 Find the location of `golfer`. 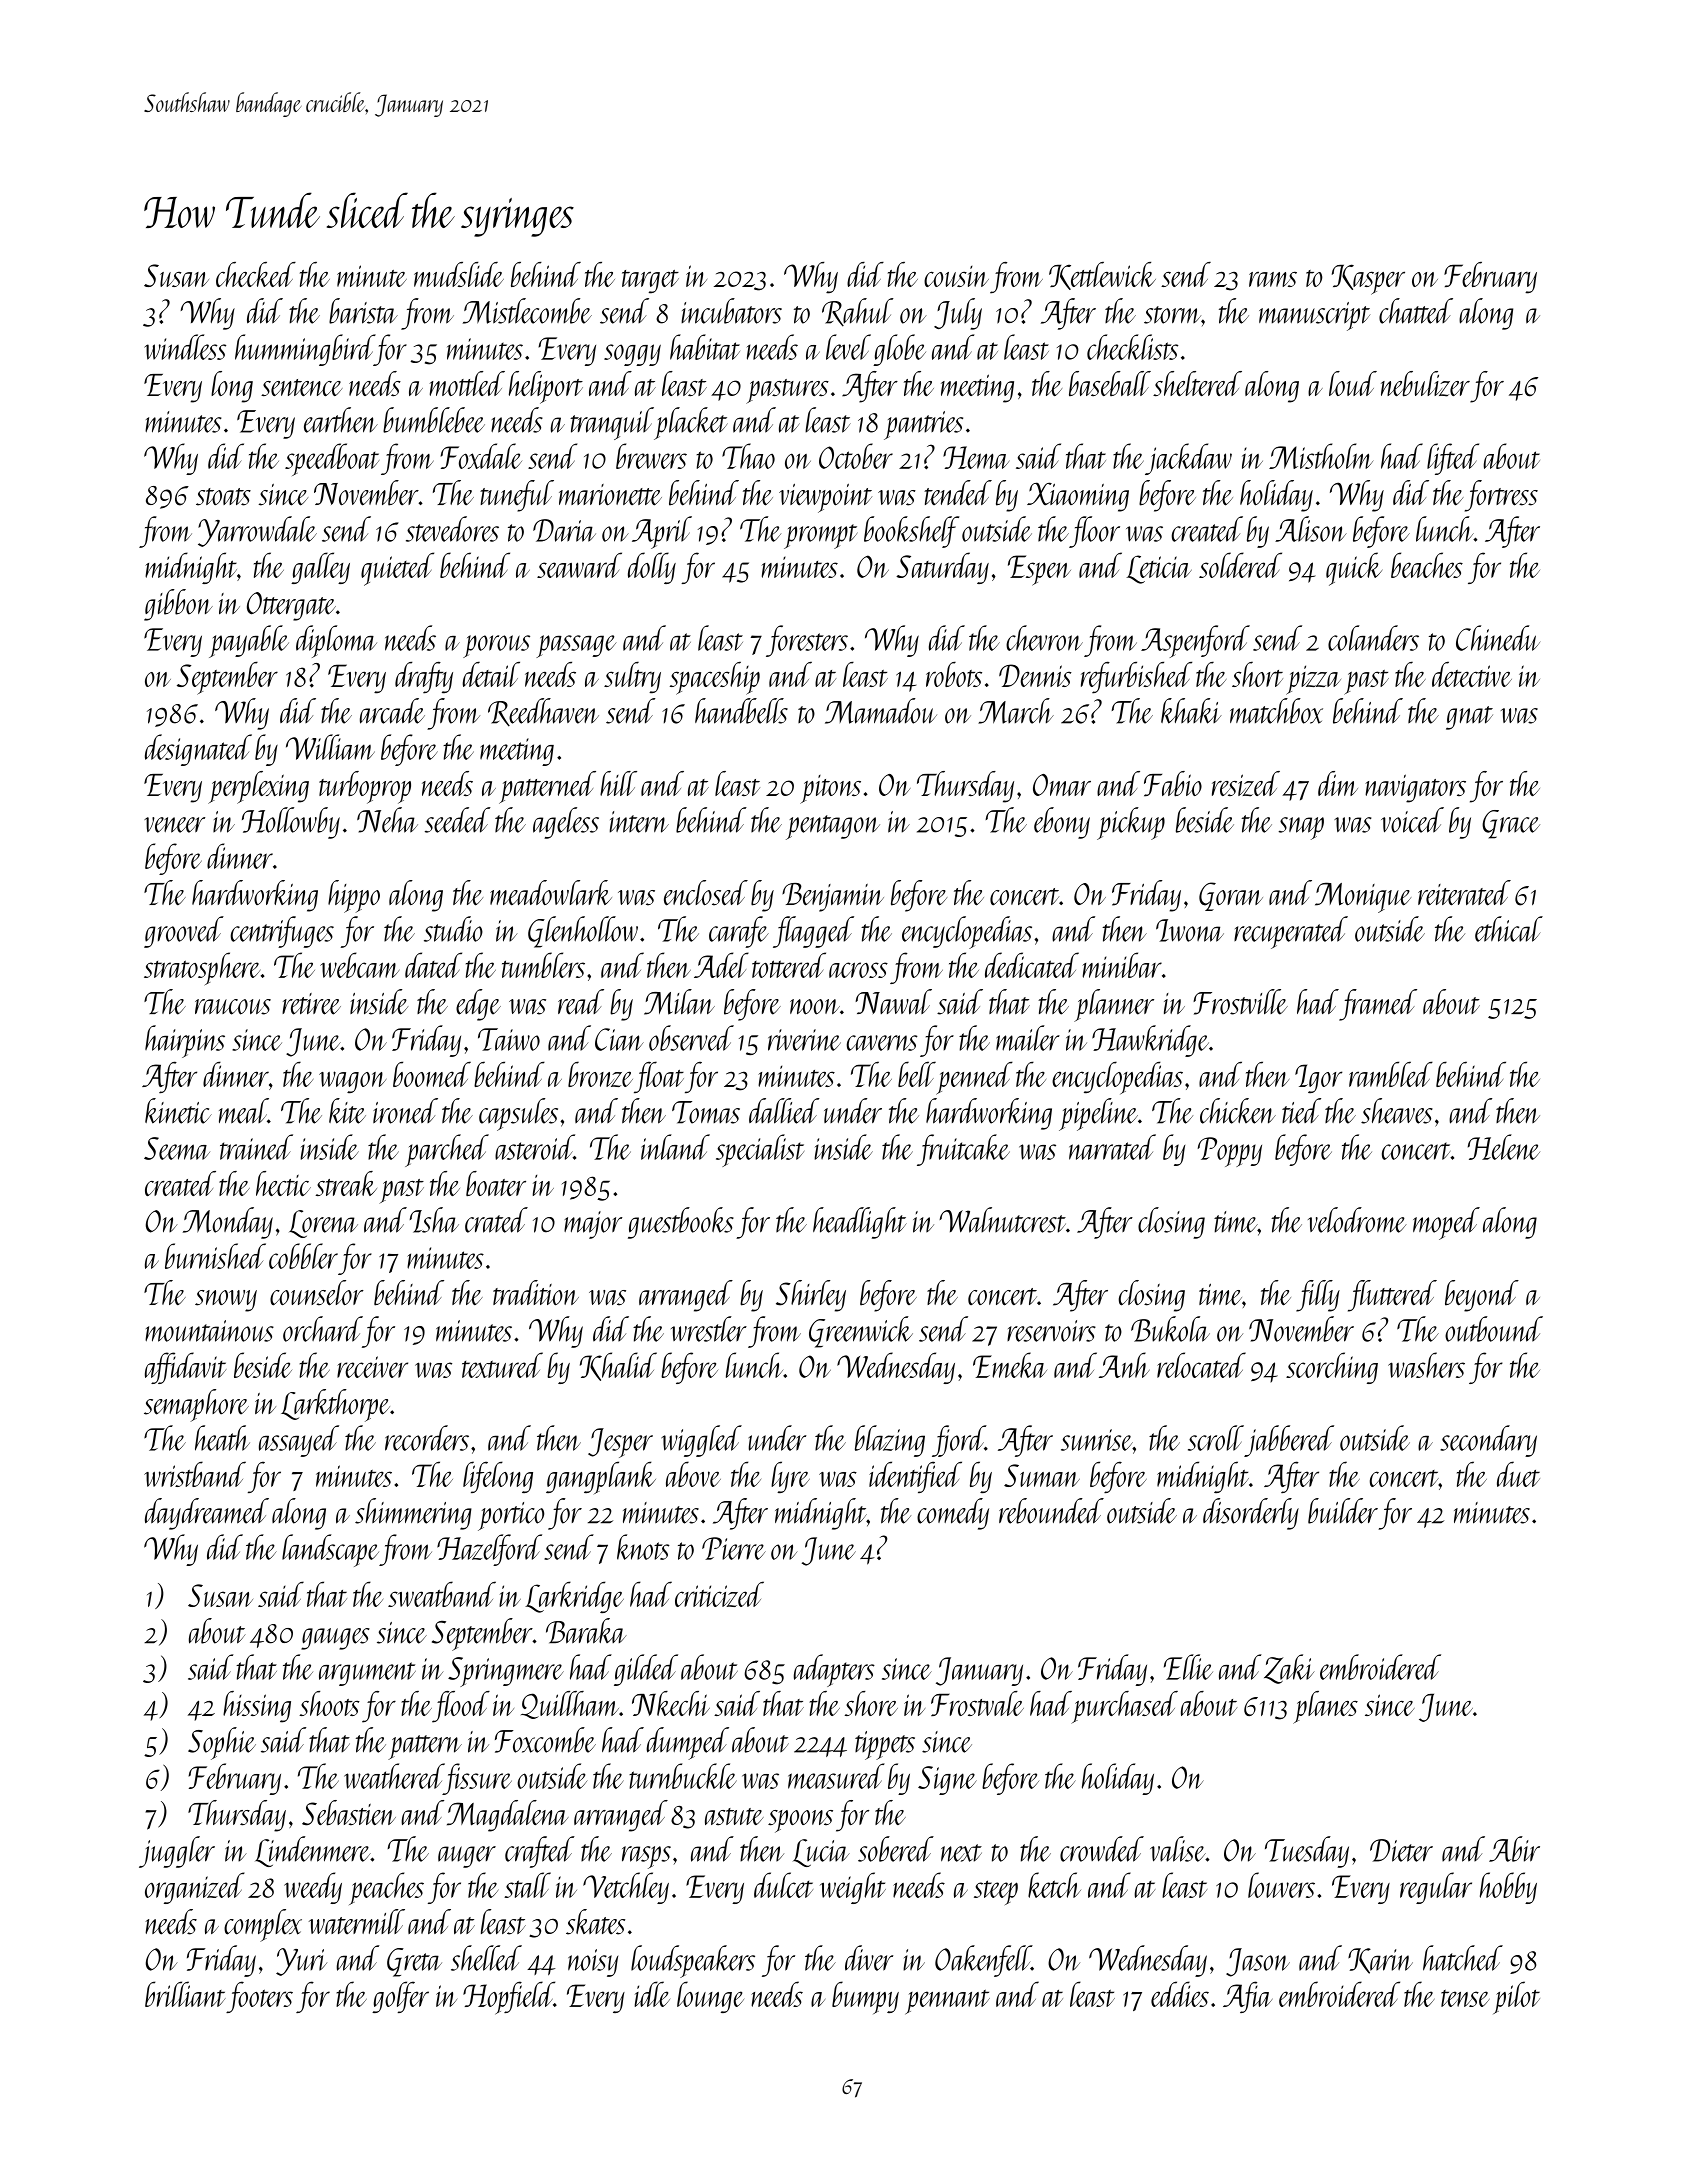

golfer is located at coordinates (400, 1997).
